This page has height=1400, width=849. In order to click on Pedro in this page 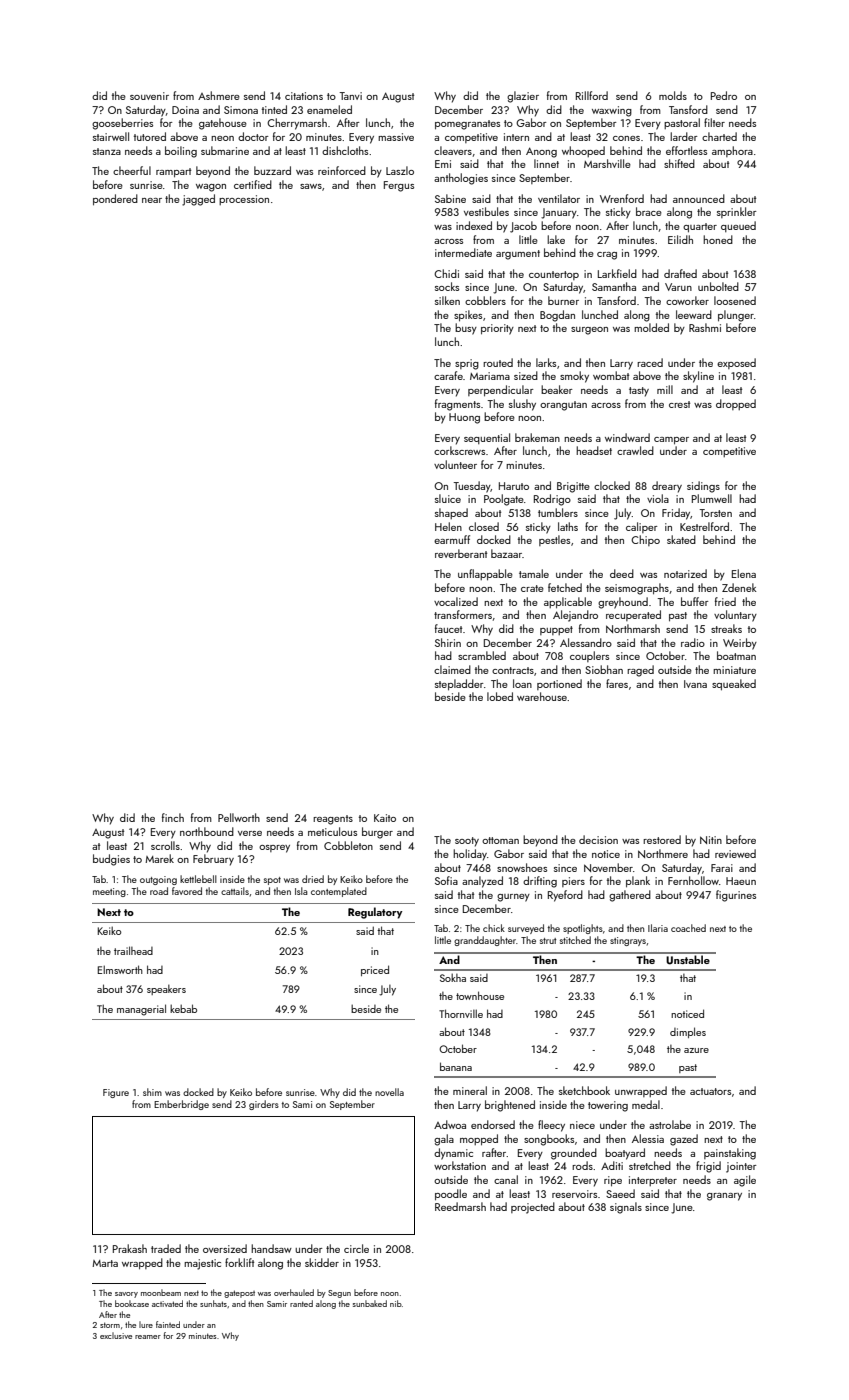, I will do `click(724, 95)`.
